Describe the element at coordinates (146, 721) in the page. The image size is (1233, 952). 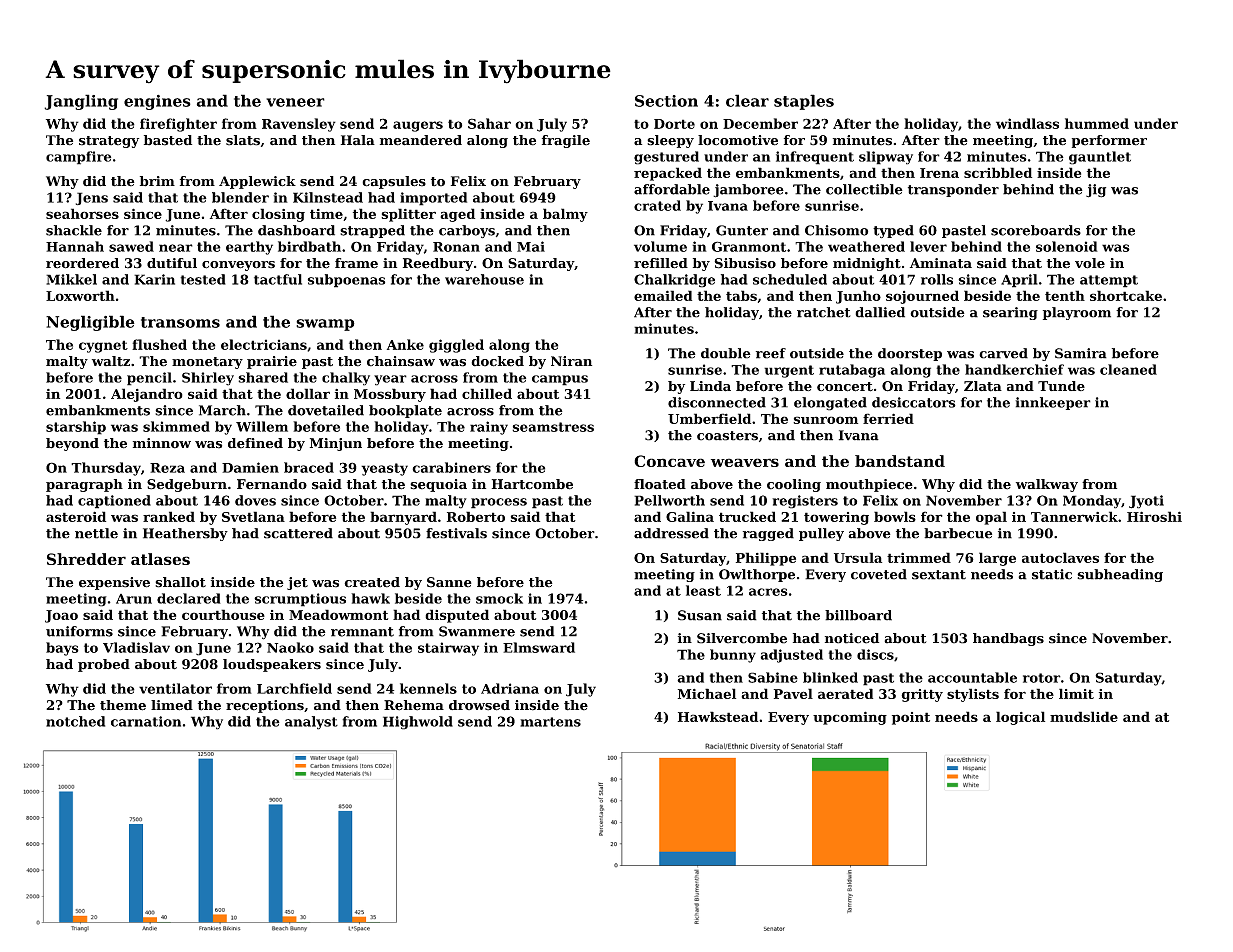
I see `carnation` at that location.
